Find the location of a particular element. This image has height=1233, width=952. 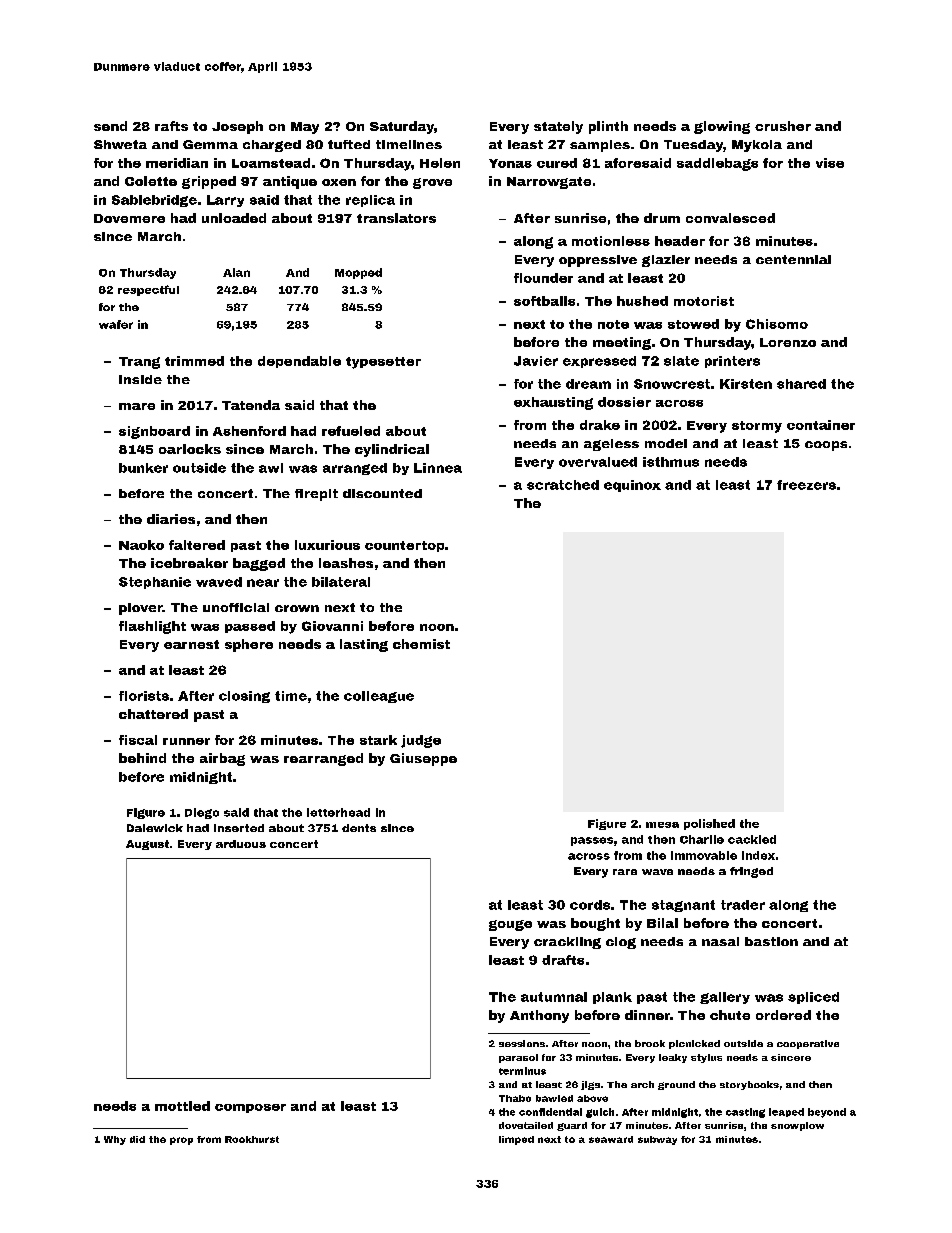

send is located at coordinates (110, 126).
